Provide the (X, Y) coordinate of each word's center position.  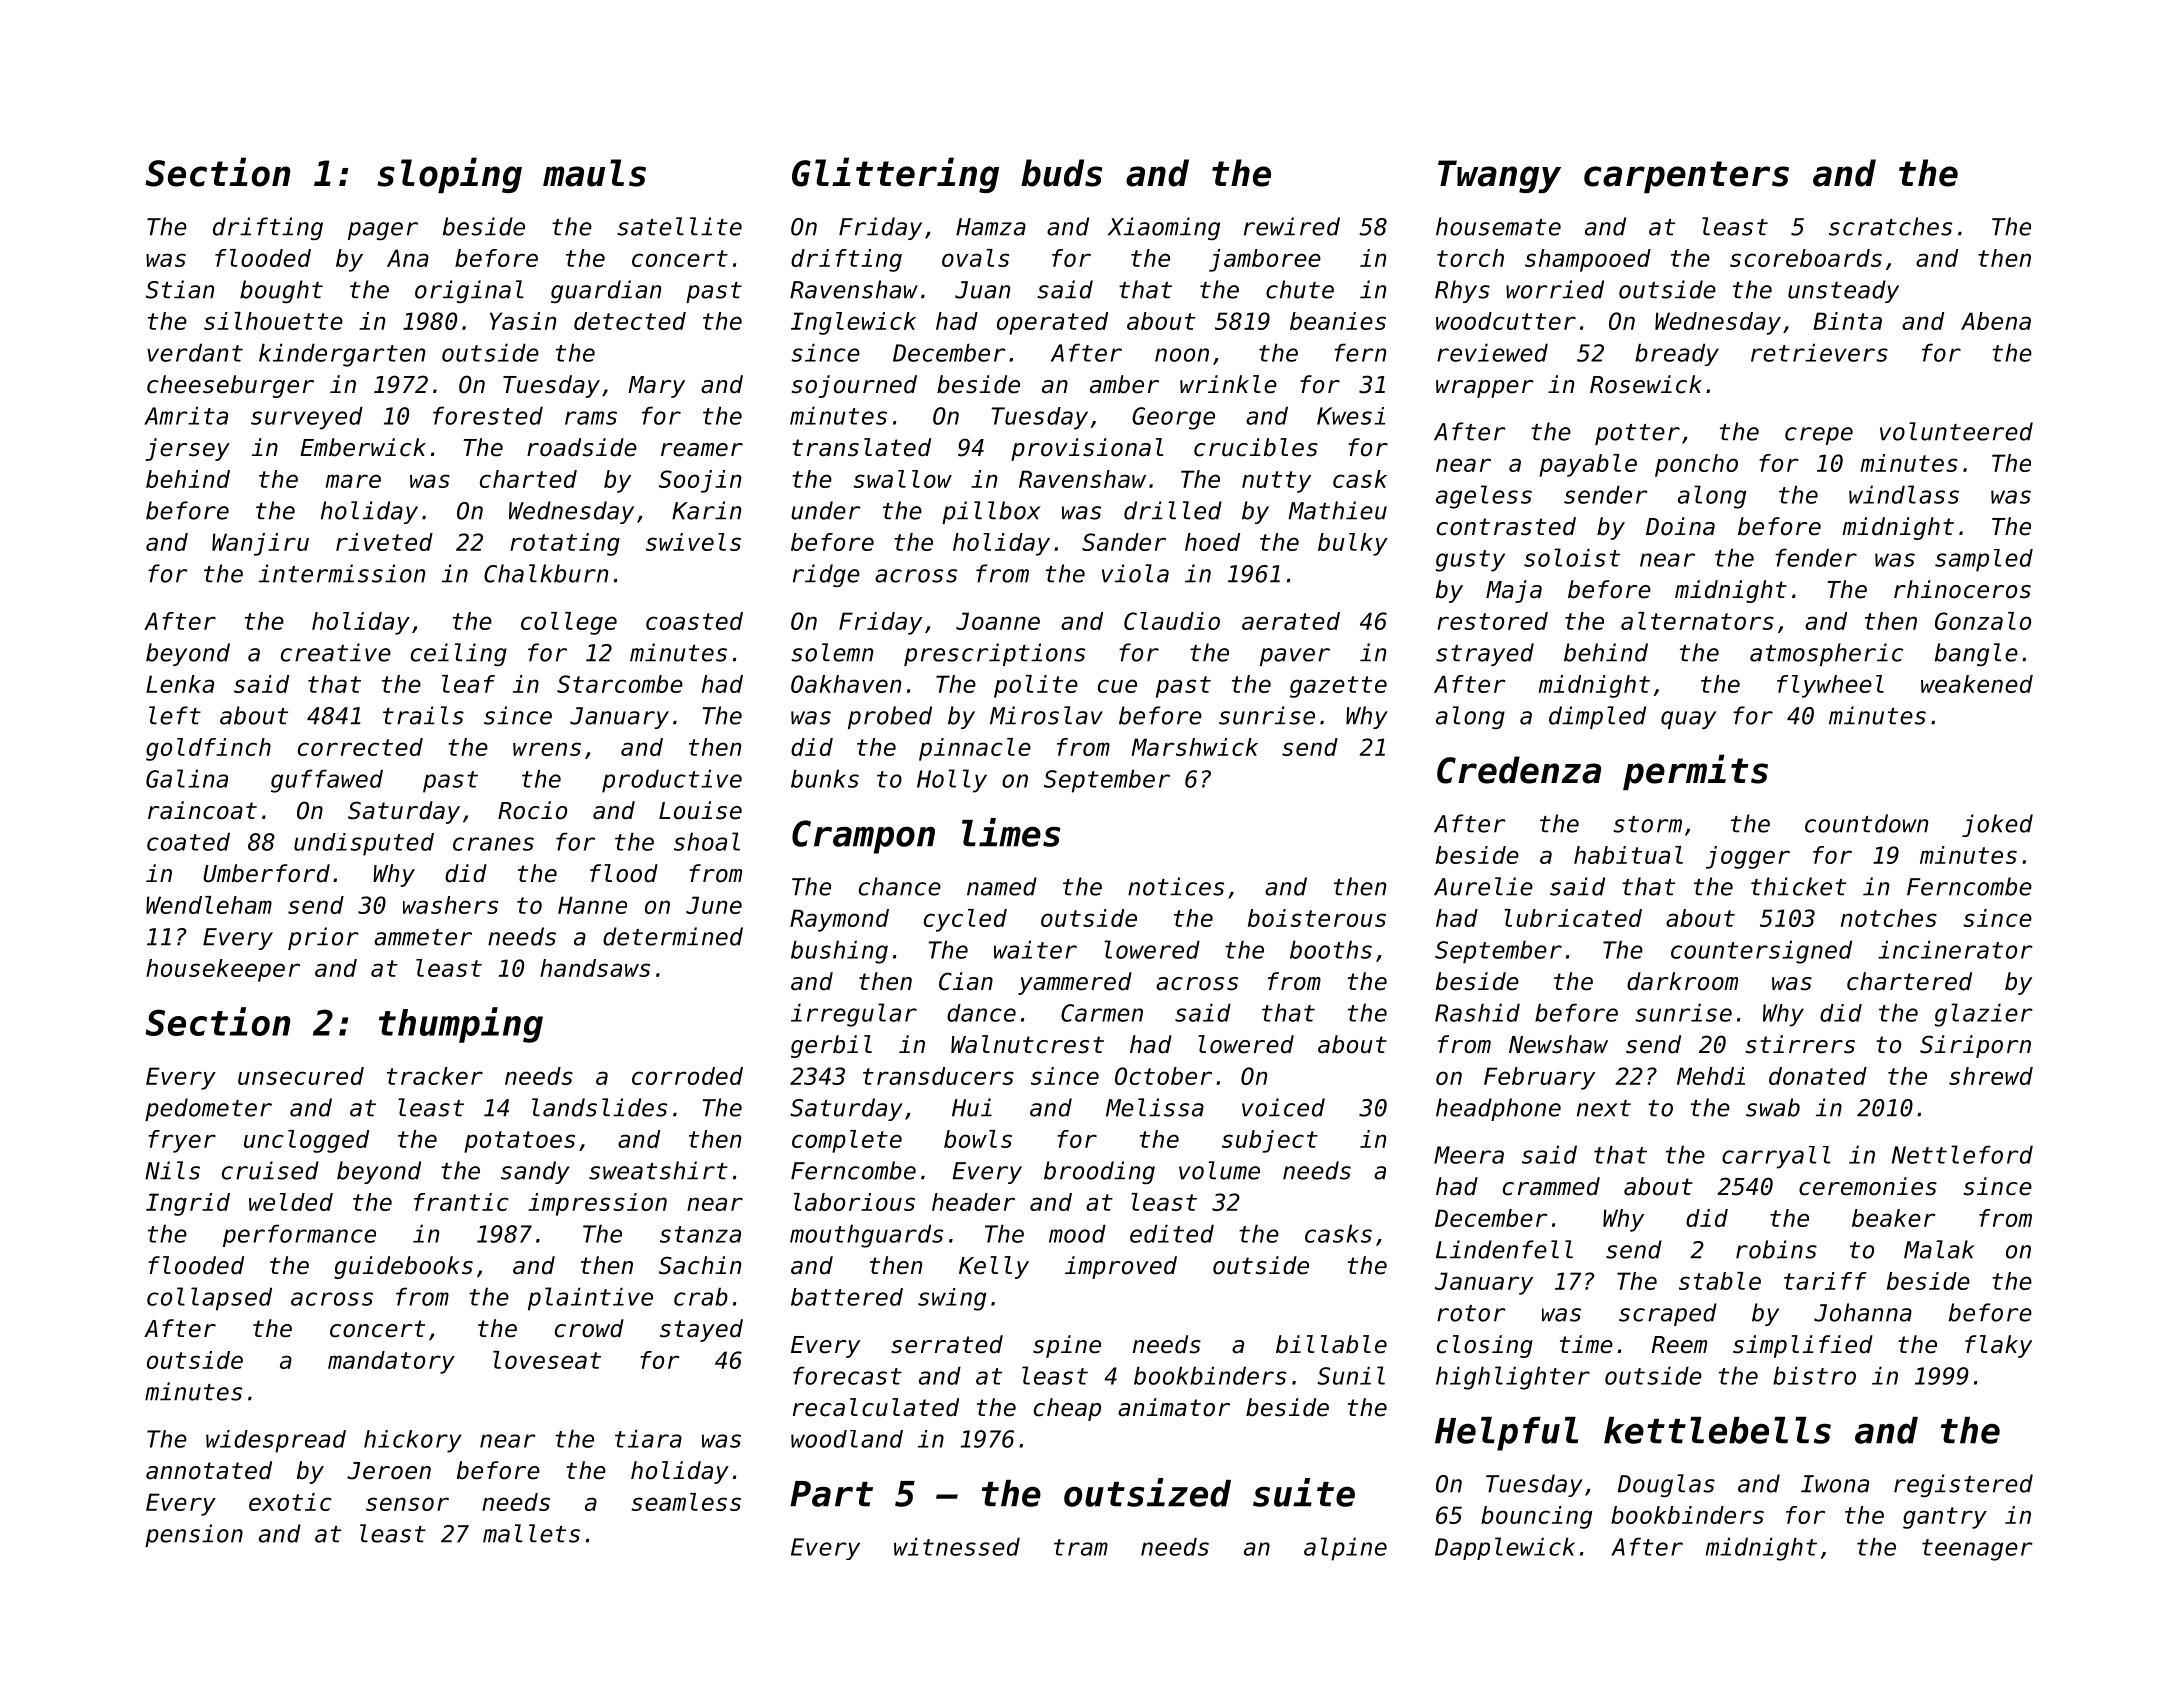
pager (383, 231)
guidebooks (403, 1267)
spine (1067, 1346)
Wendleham (209, 905)
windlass (1904, 494)
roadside (582, 447)
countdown (1866, 823)
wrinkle (1228, 384)
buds (1061, 173)
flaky (1998, 1346)
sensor (407, 1504)
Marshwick (1194, 747)
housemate (1498, 226)
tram (1081, 1547)
